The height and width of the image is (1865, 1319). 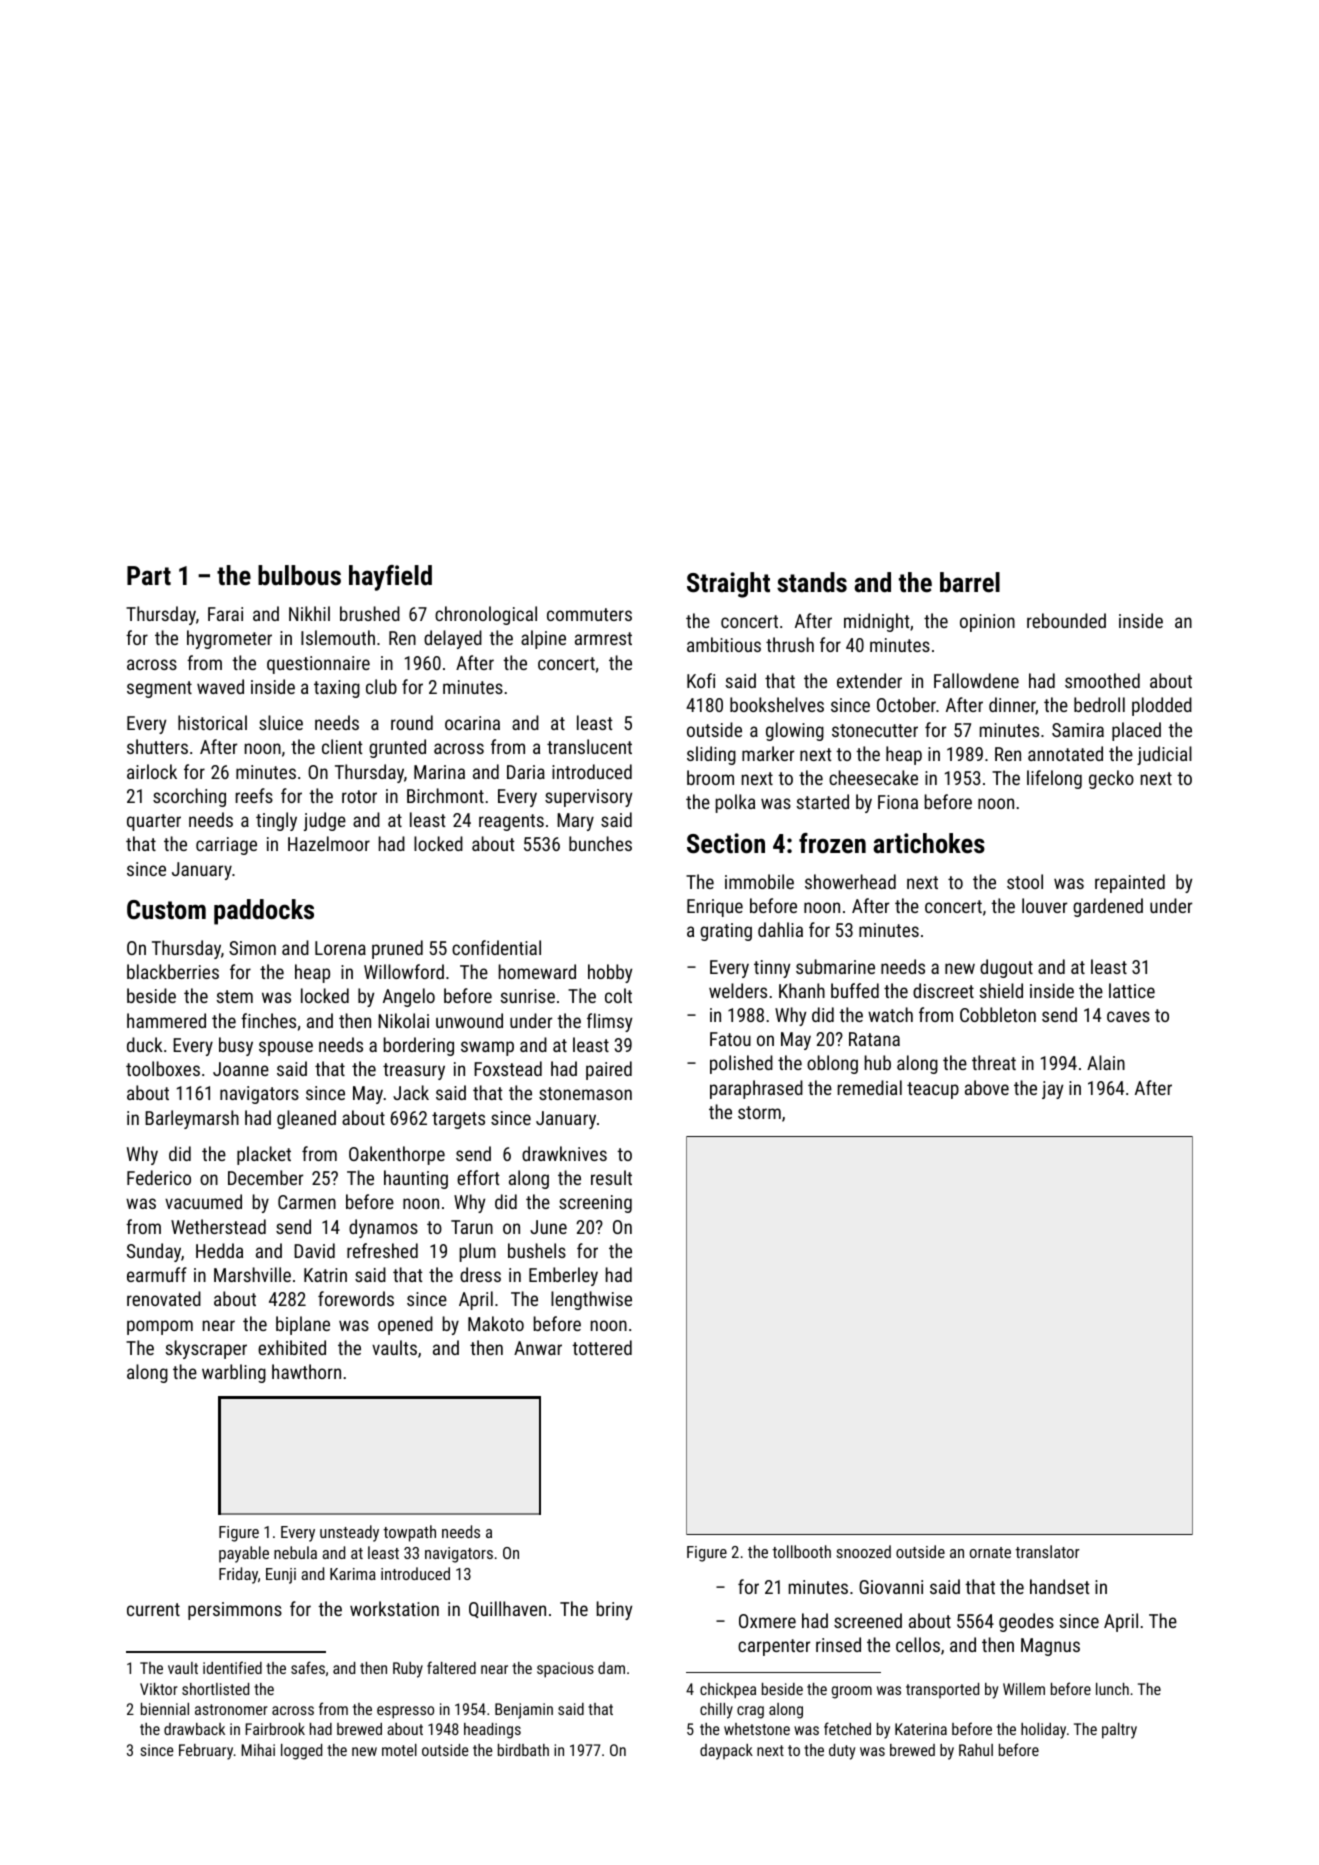 What do you see at coordinates (306, 1371) in the image?
I see `hawthorn` at bounding box center [306, 1371].
